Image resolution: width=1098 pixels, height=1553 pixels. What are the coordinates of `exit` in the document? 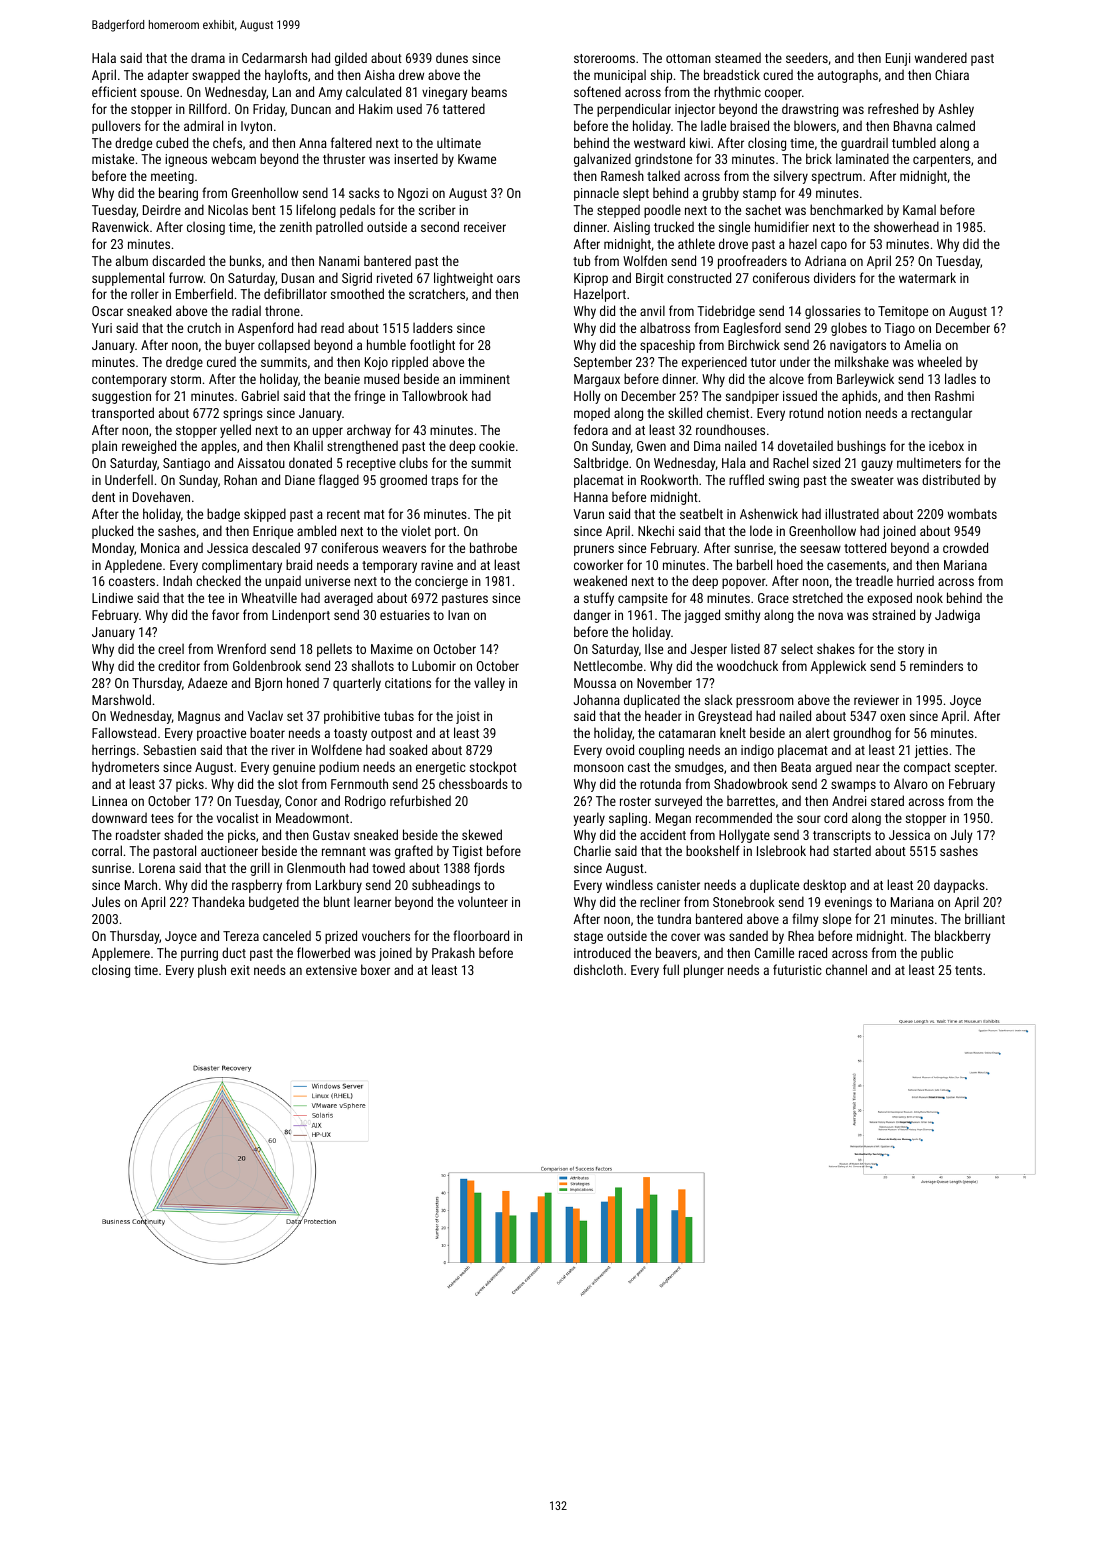 It's located at (240, 970).
